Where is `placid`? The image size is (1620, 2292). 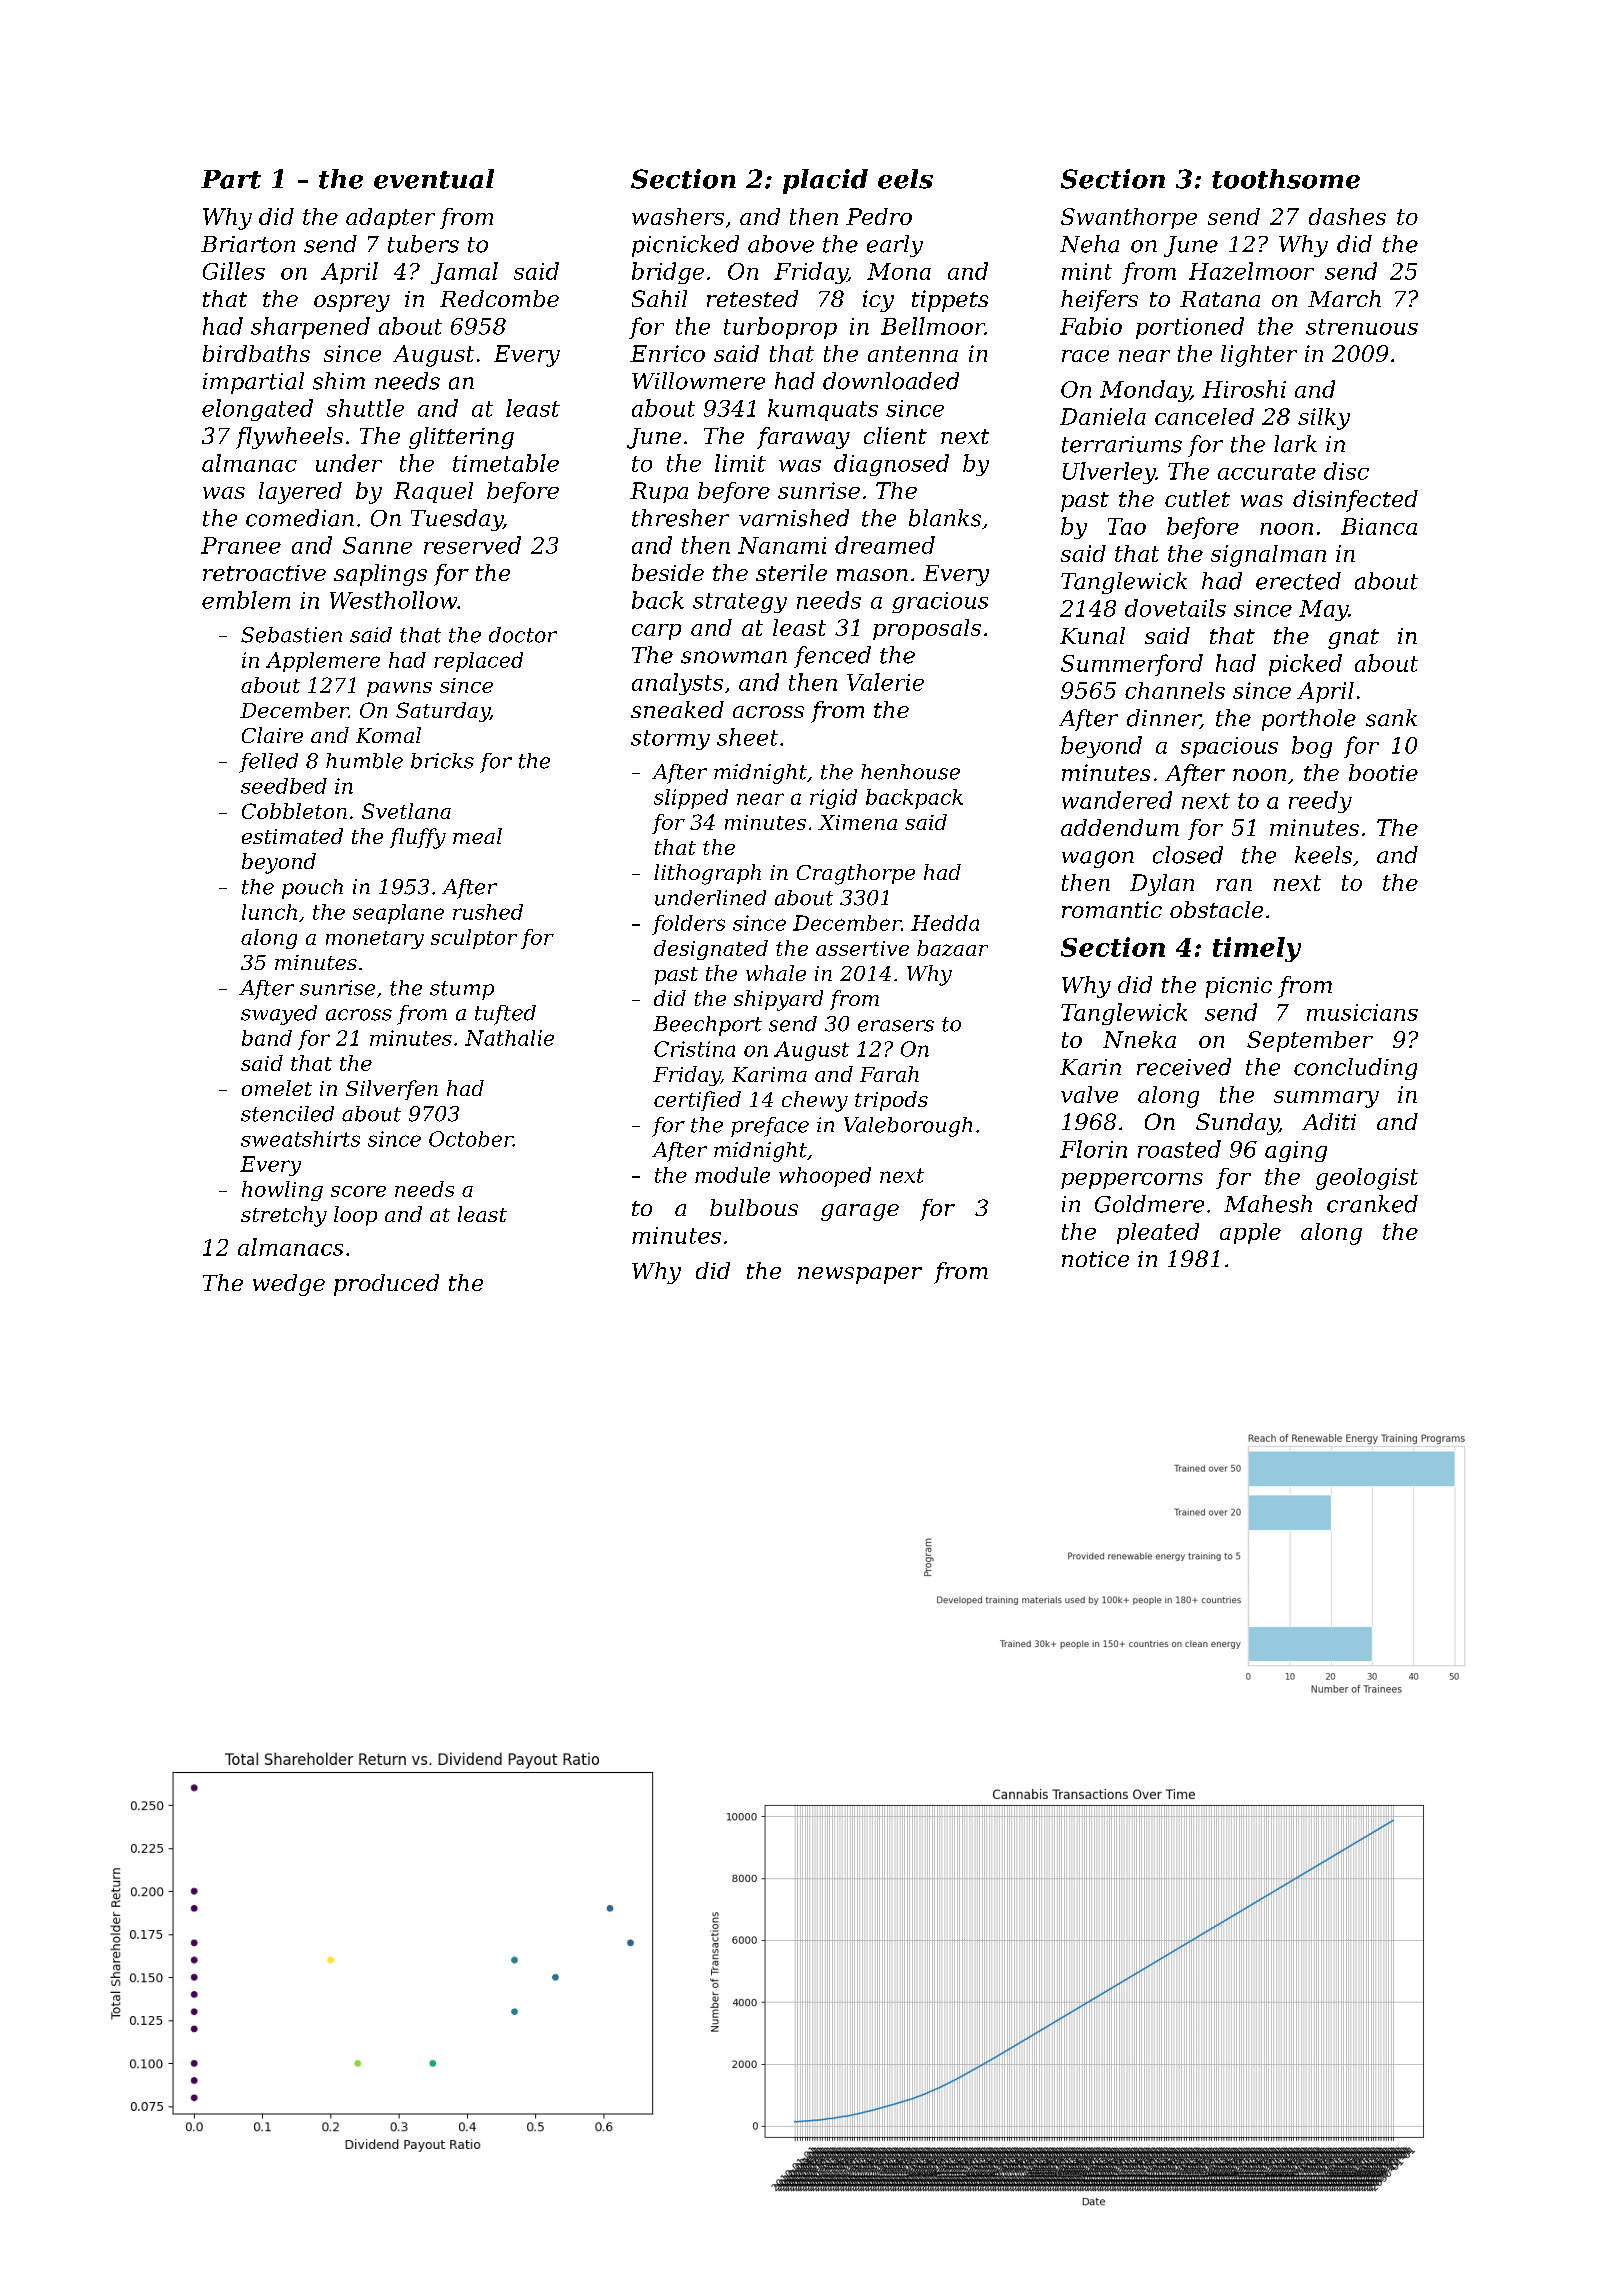
placid is located at coordinates (825, 181).
